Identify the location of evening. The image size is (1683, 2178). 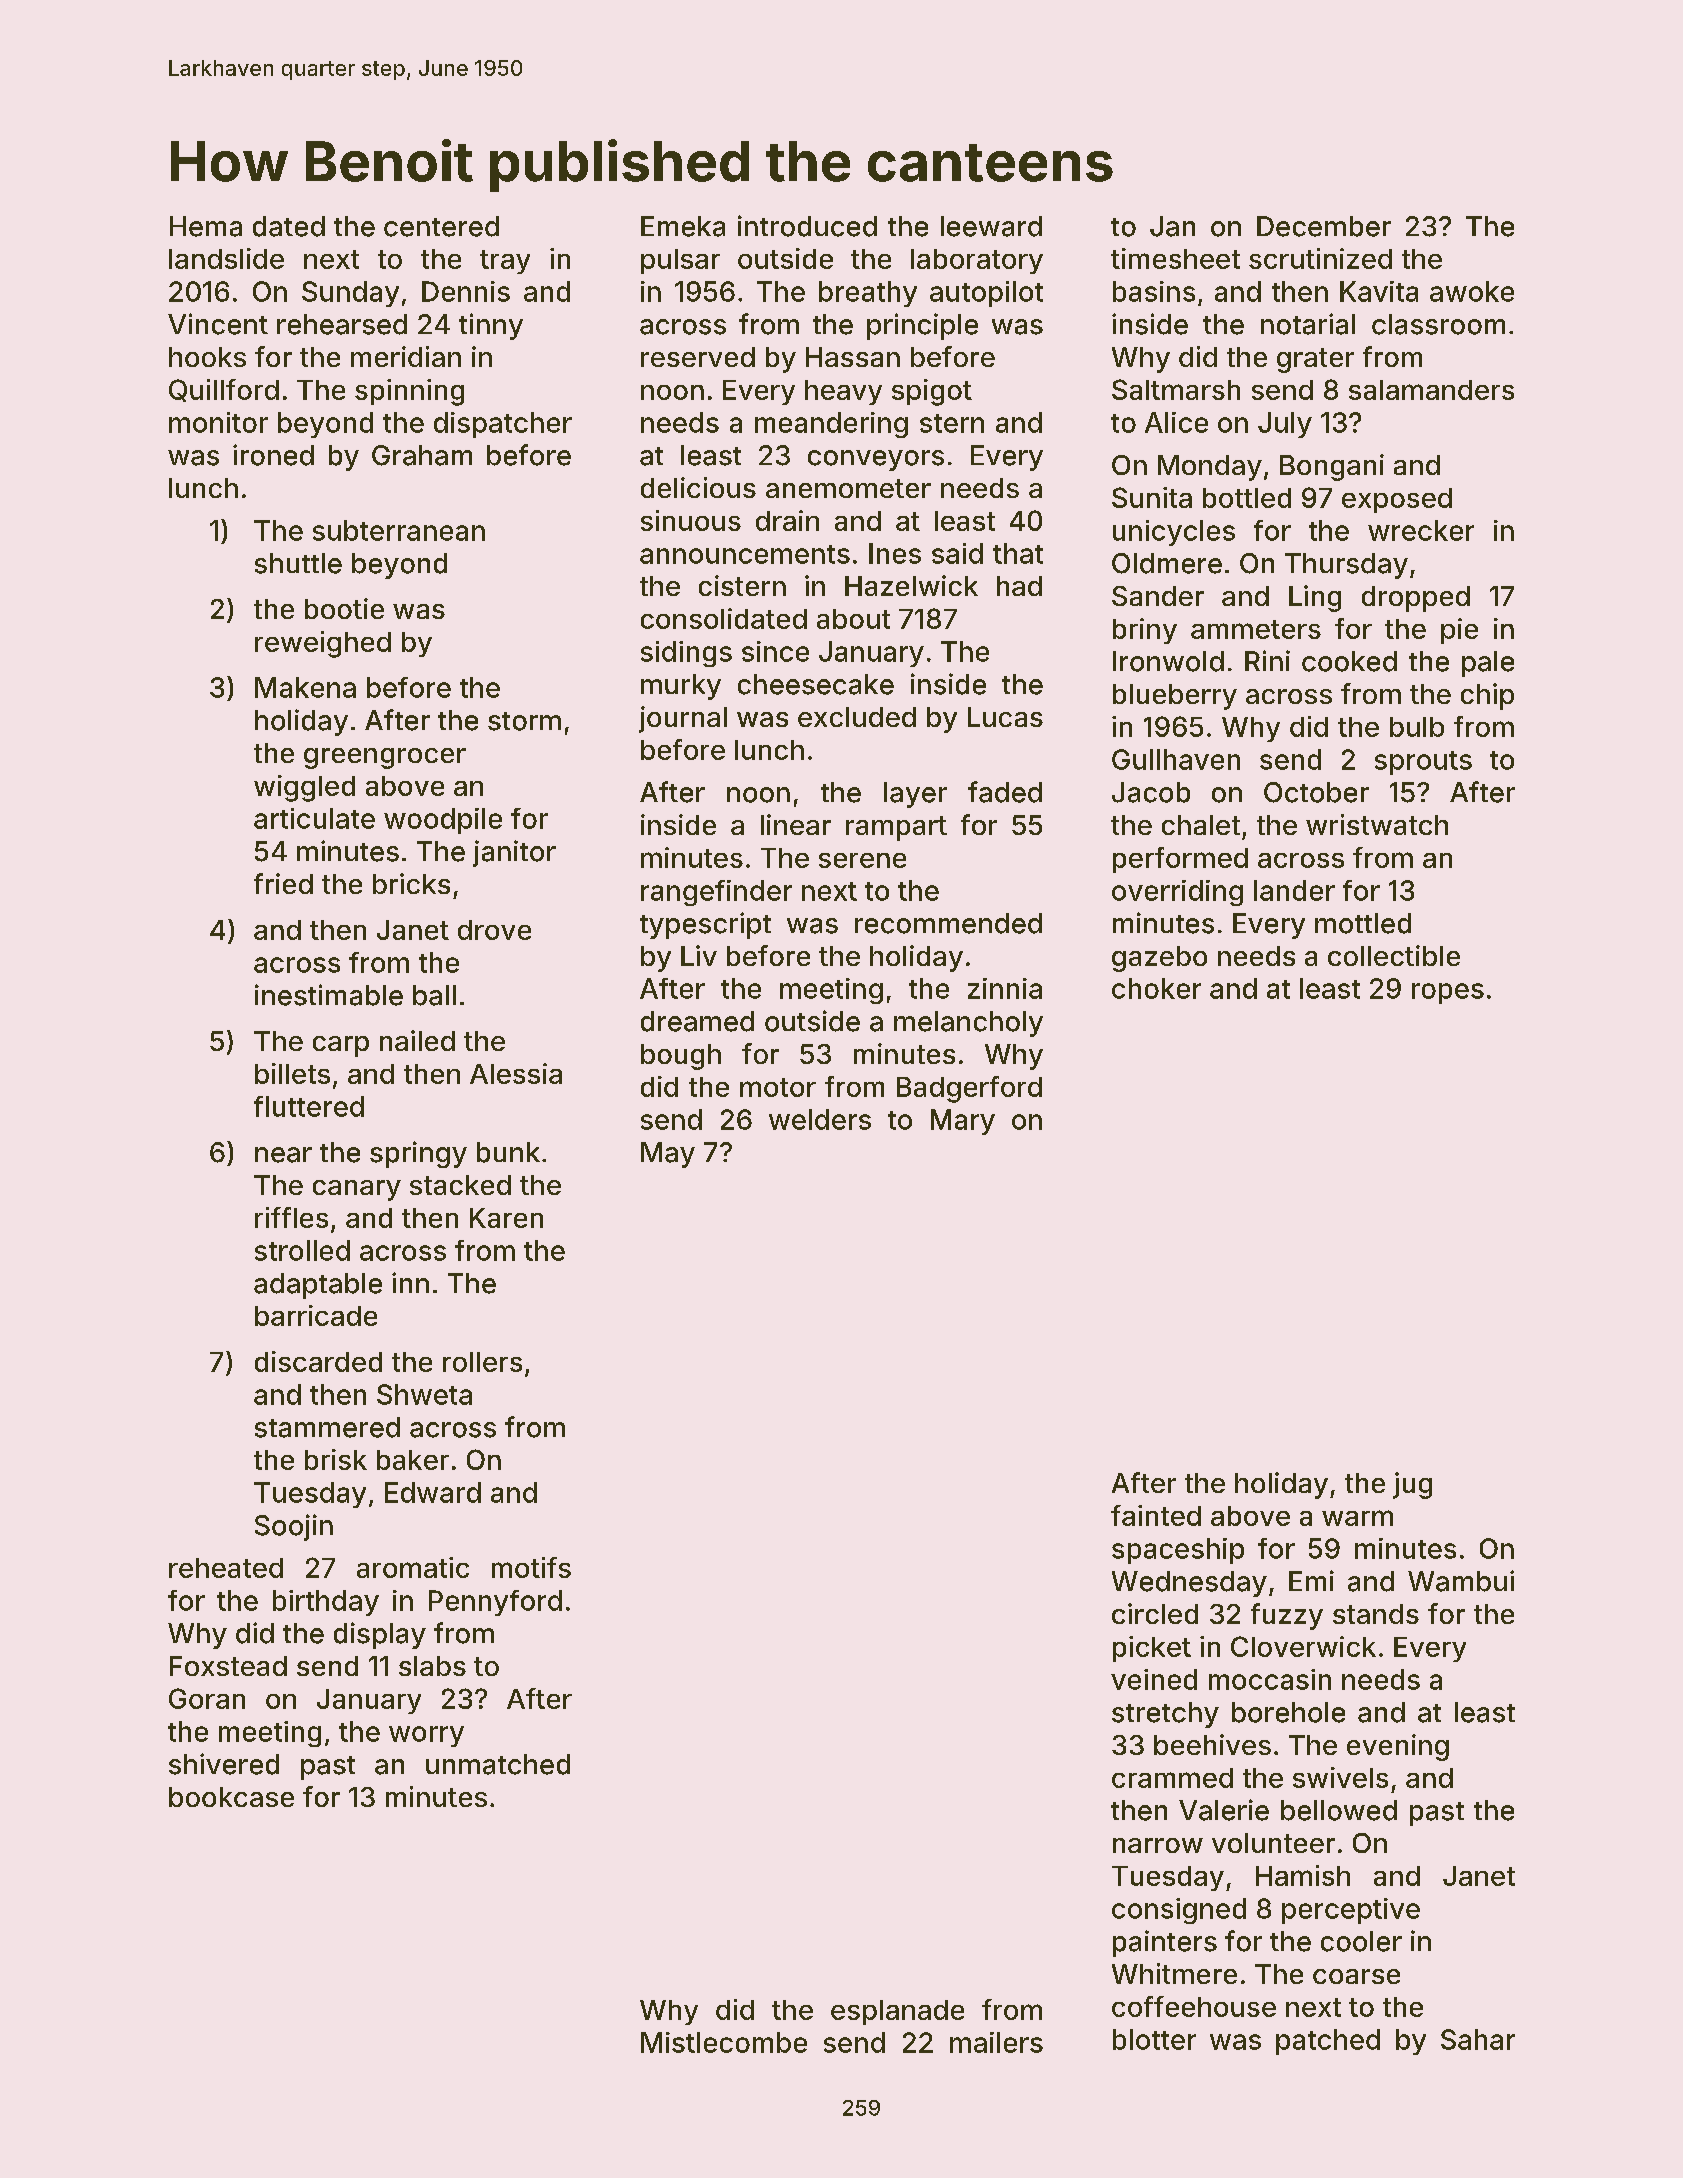
(1398, 1747).
